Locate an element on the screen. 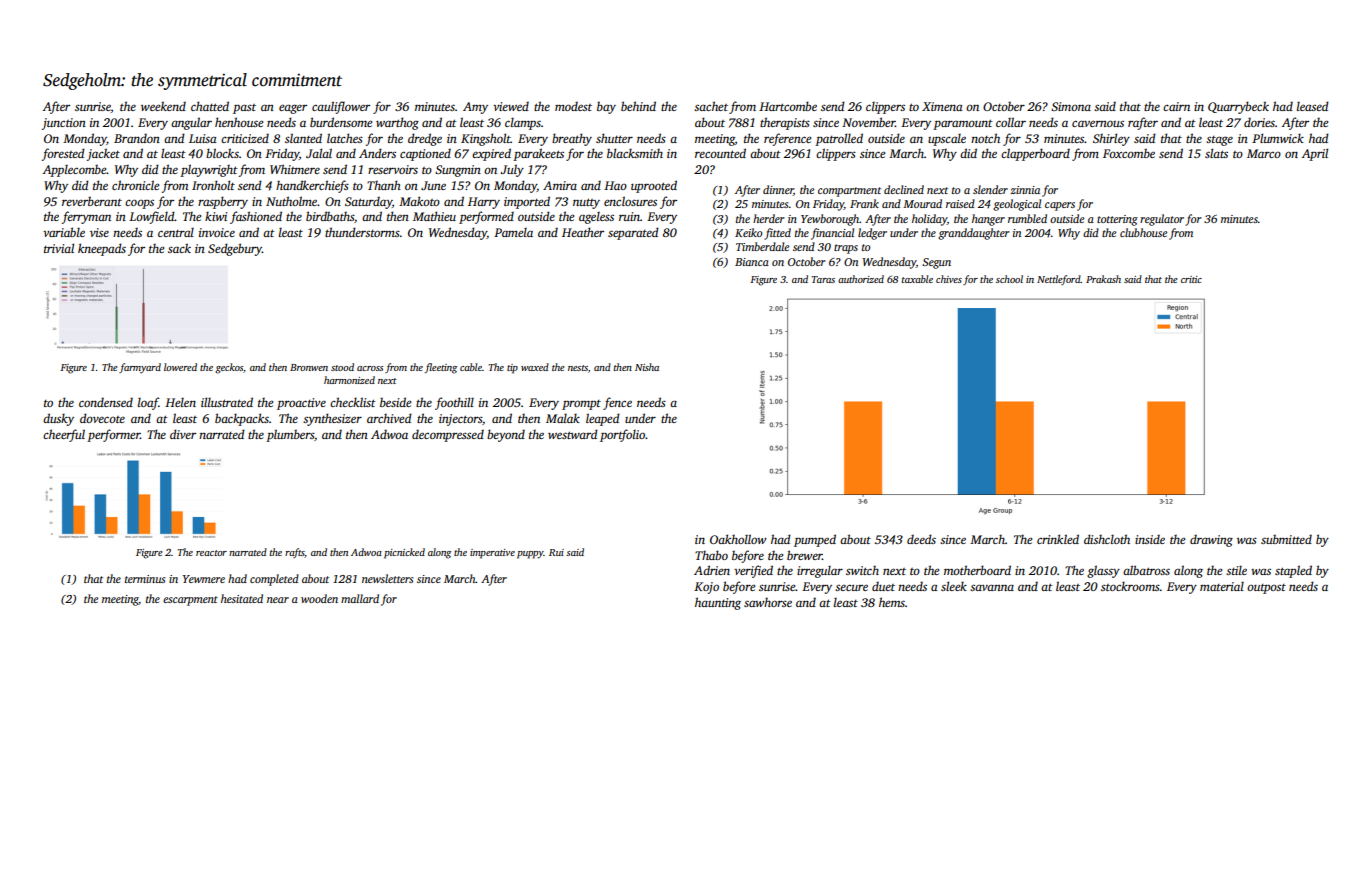 This screenshot has width=1372, height=887. Simona is located at coordinates (1071, 106).
